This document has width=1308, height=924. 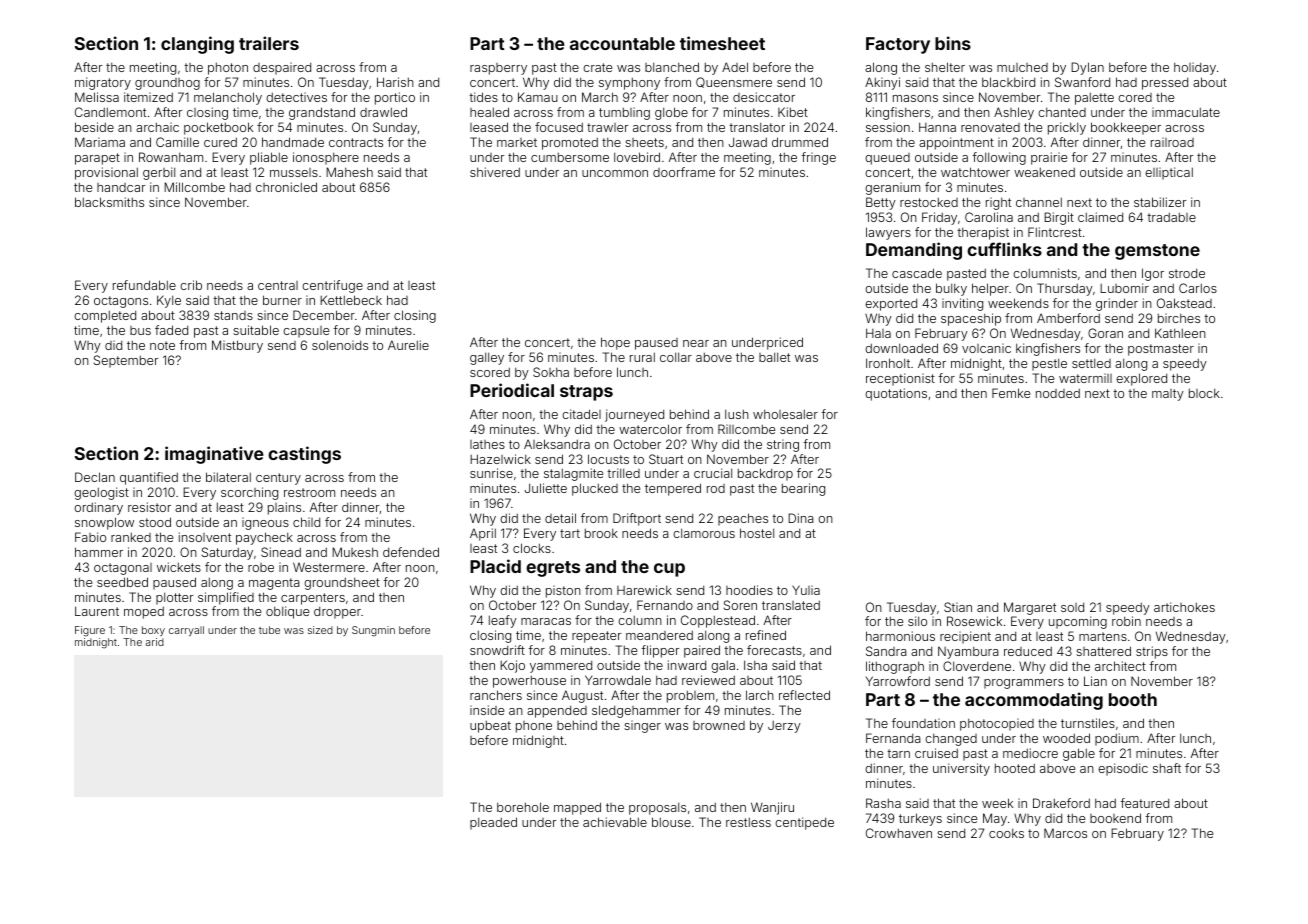 I want to click on gemstone, so click(x=1157, y=252).
